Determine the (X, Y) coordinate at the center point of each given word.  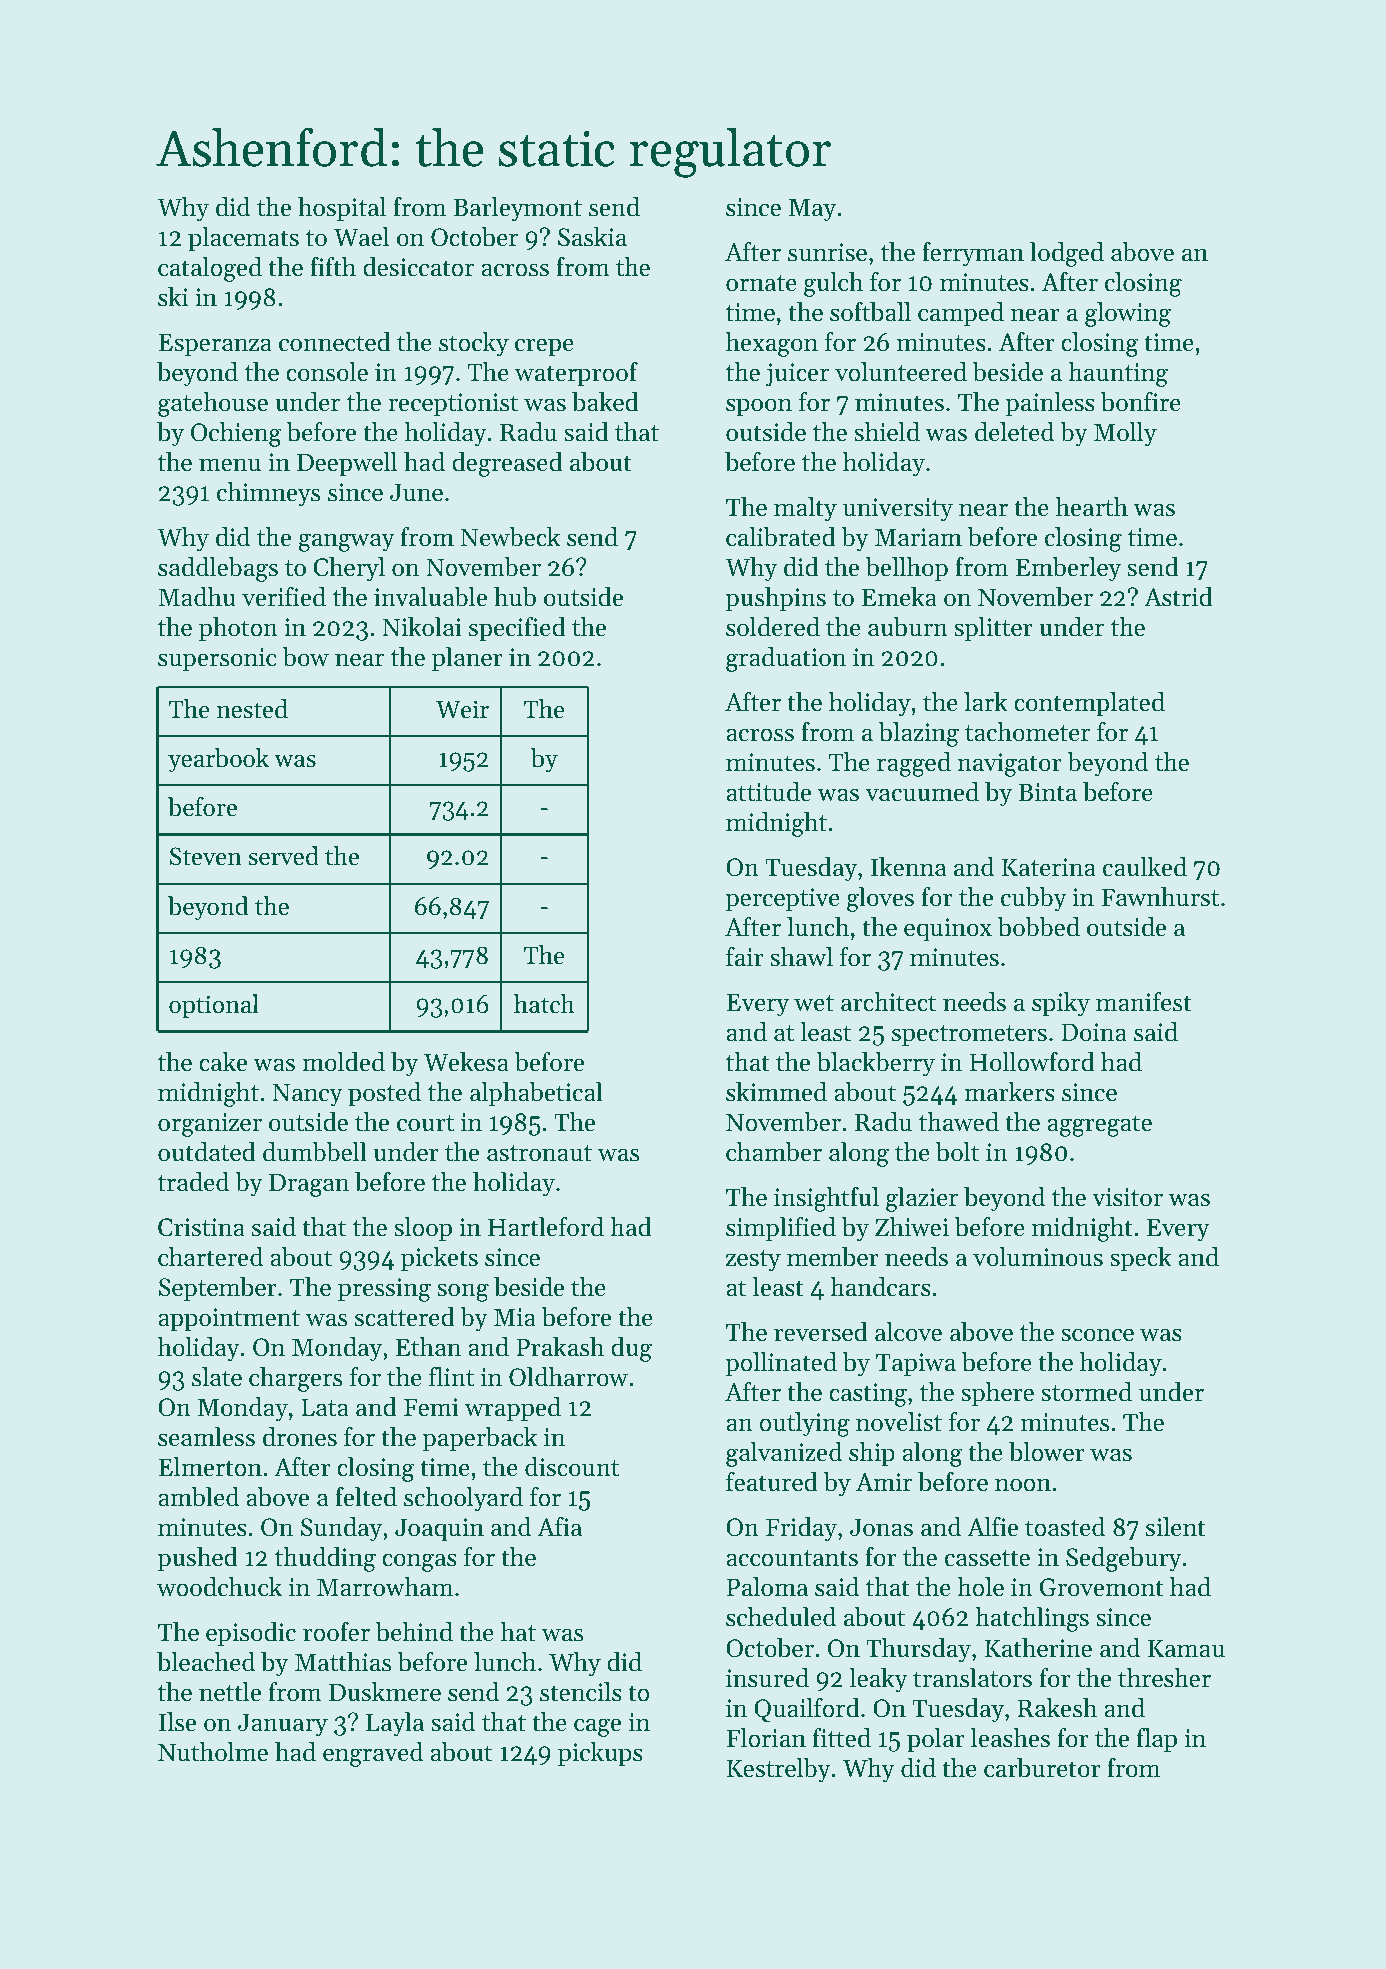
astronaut (539, 1153)
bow (306, 657)
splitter (993, 629)
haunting (1118, 374)
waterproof (576, 374)
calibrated (781, 537)
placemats (243, 239)
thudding (325, 1559)
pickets (439, 1259)
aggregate (1099, 1126)
